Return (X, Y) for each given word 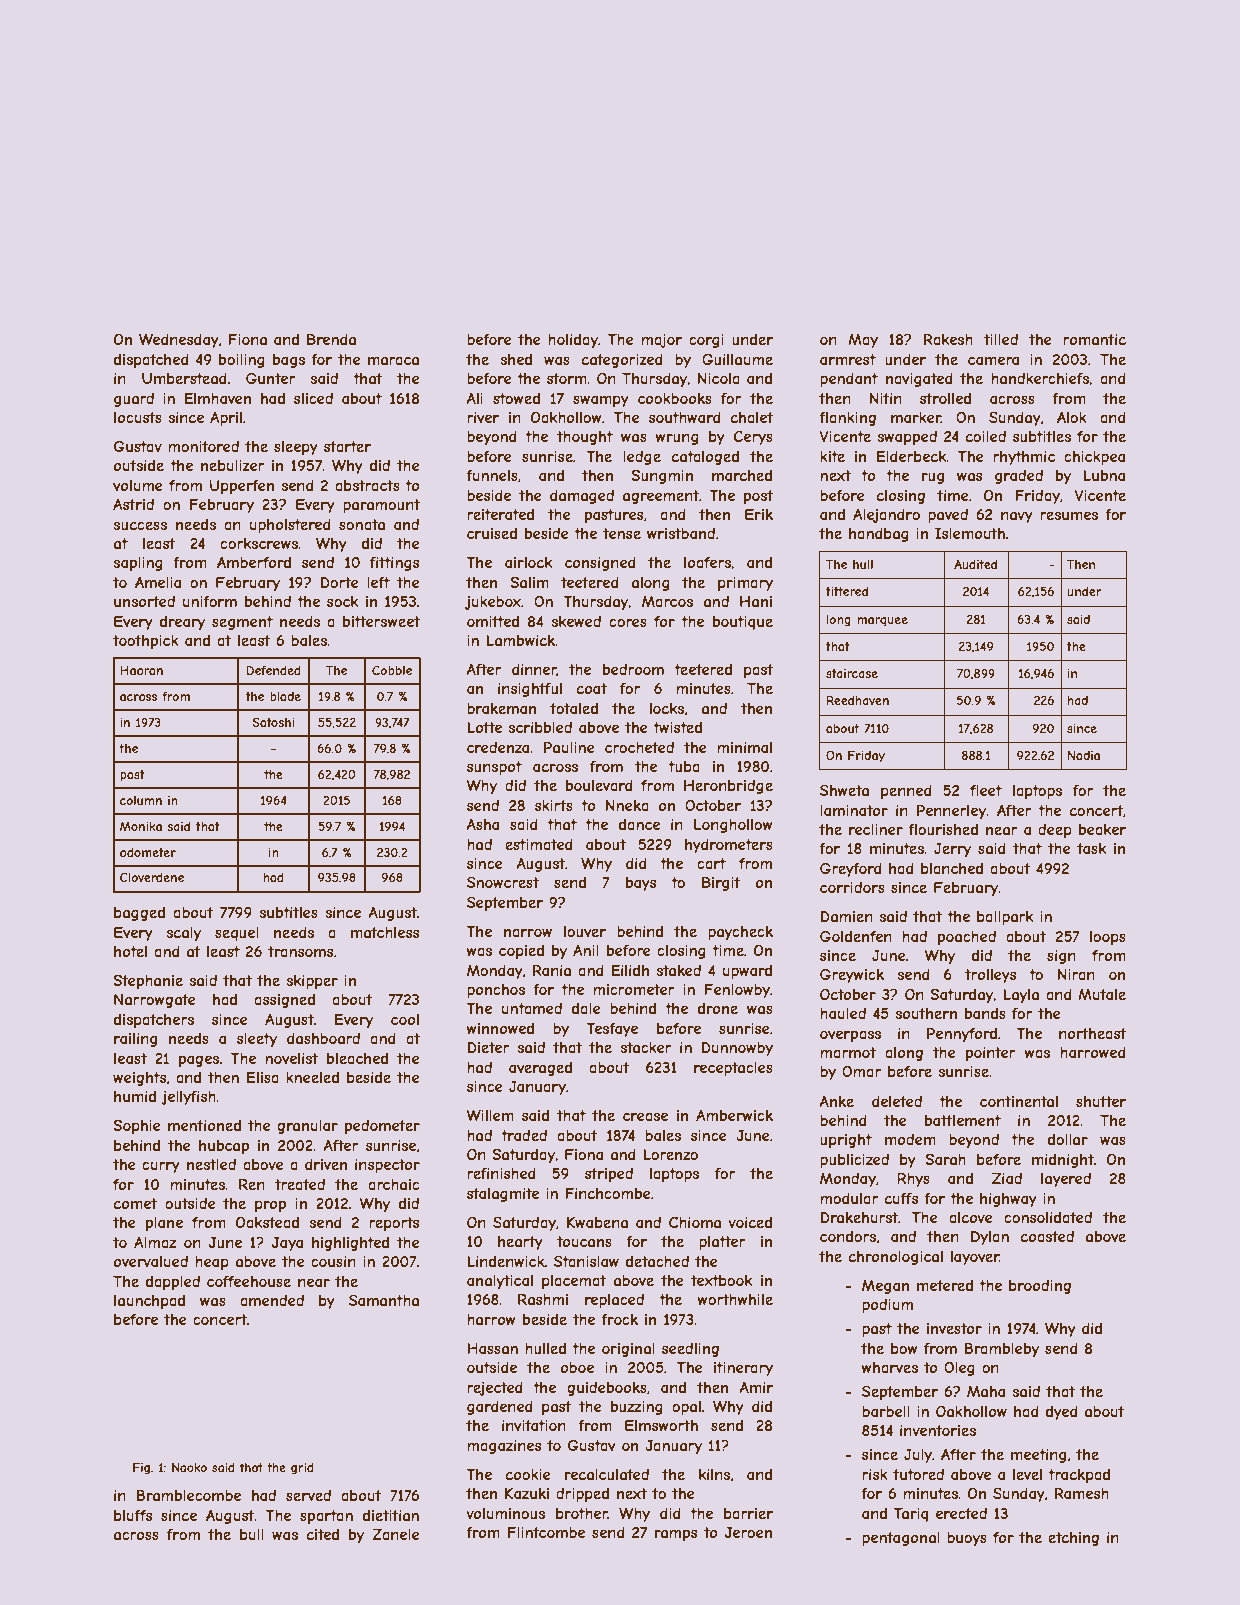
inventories (938, 1430)
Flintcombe (546, 1532)
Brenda (331, 339)
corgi (706, 341)
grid (302, 1469)
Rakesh (948, 339)
